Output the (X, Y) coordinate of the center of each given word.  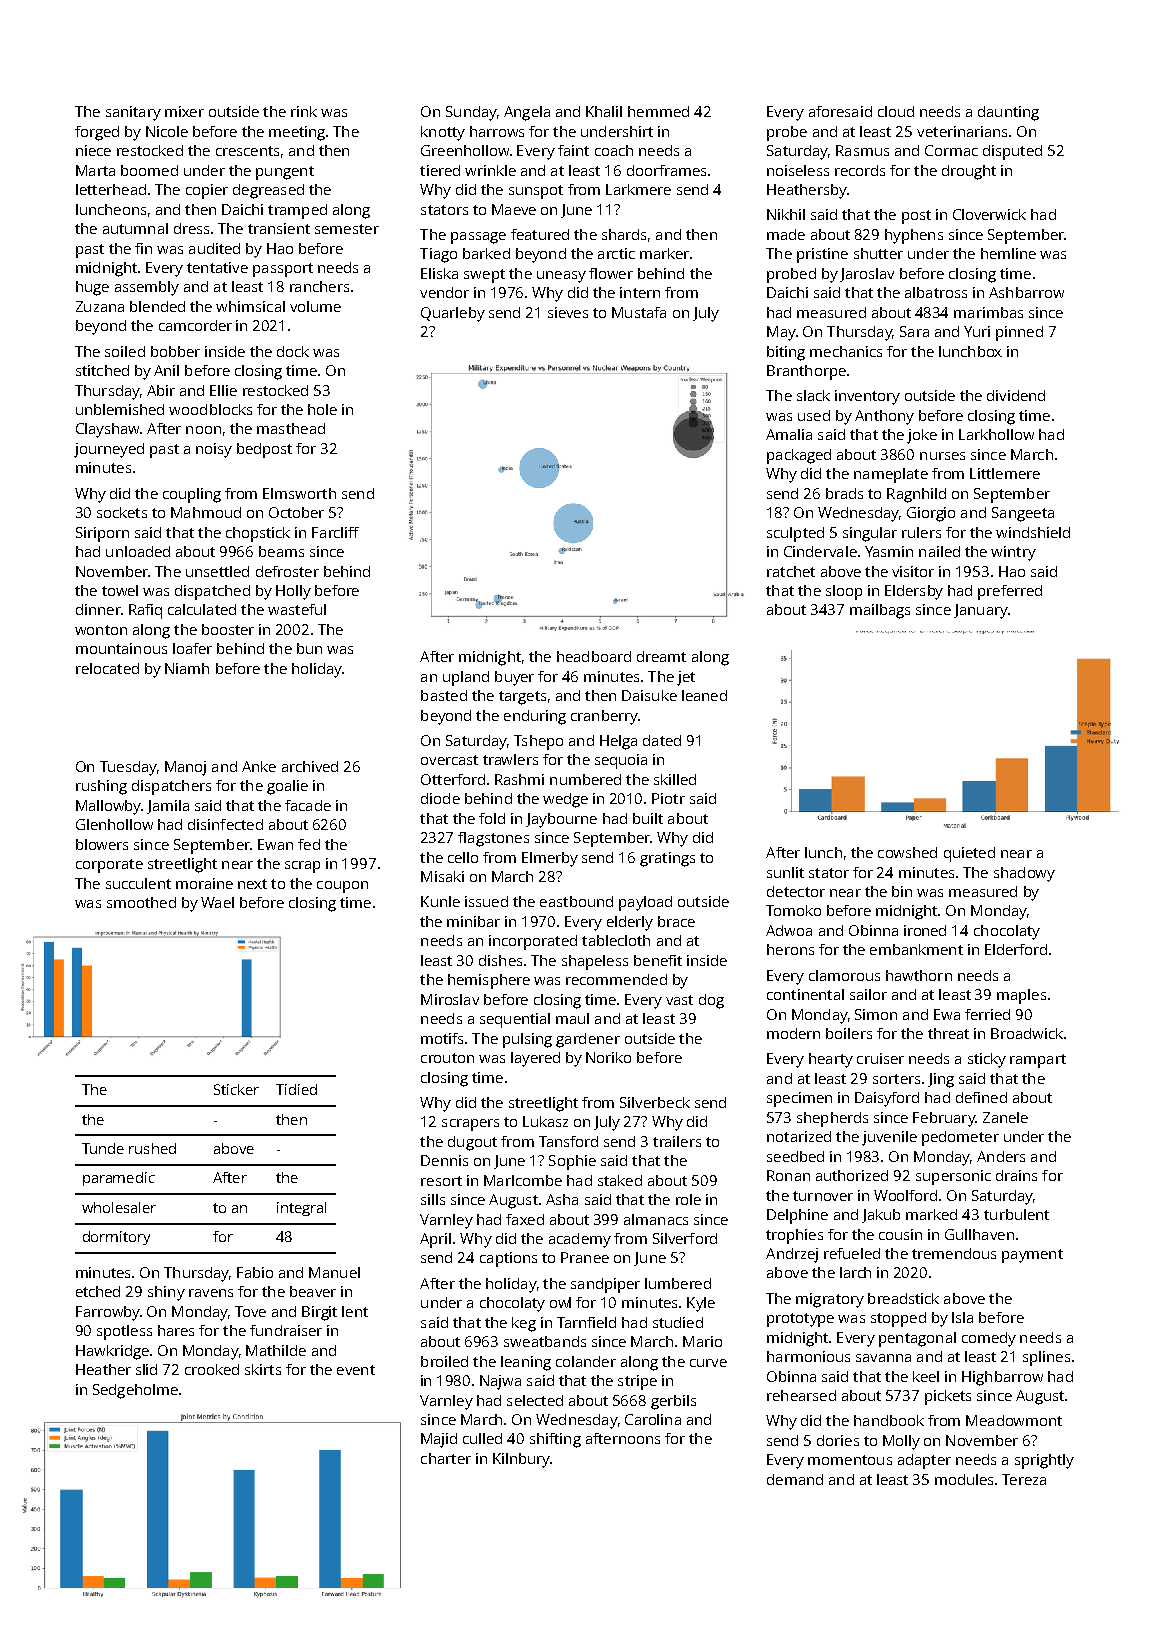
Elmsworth (299, 493)
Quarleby (453, 314)
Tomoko (793, 910)
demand (795, 1479)
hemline (1008, 253)
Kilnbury (521, 1460)
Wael (217, 902)
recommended (616, 979)
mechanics (846, 351)
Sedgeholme (135, 1391)
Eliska (439, 273)
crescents (247, 151)
